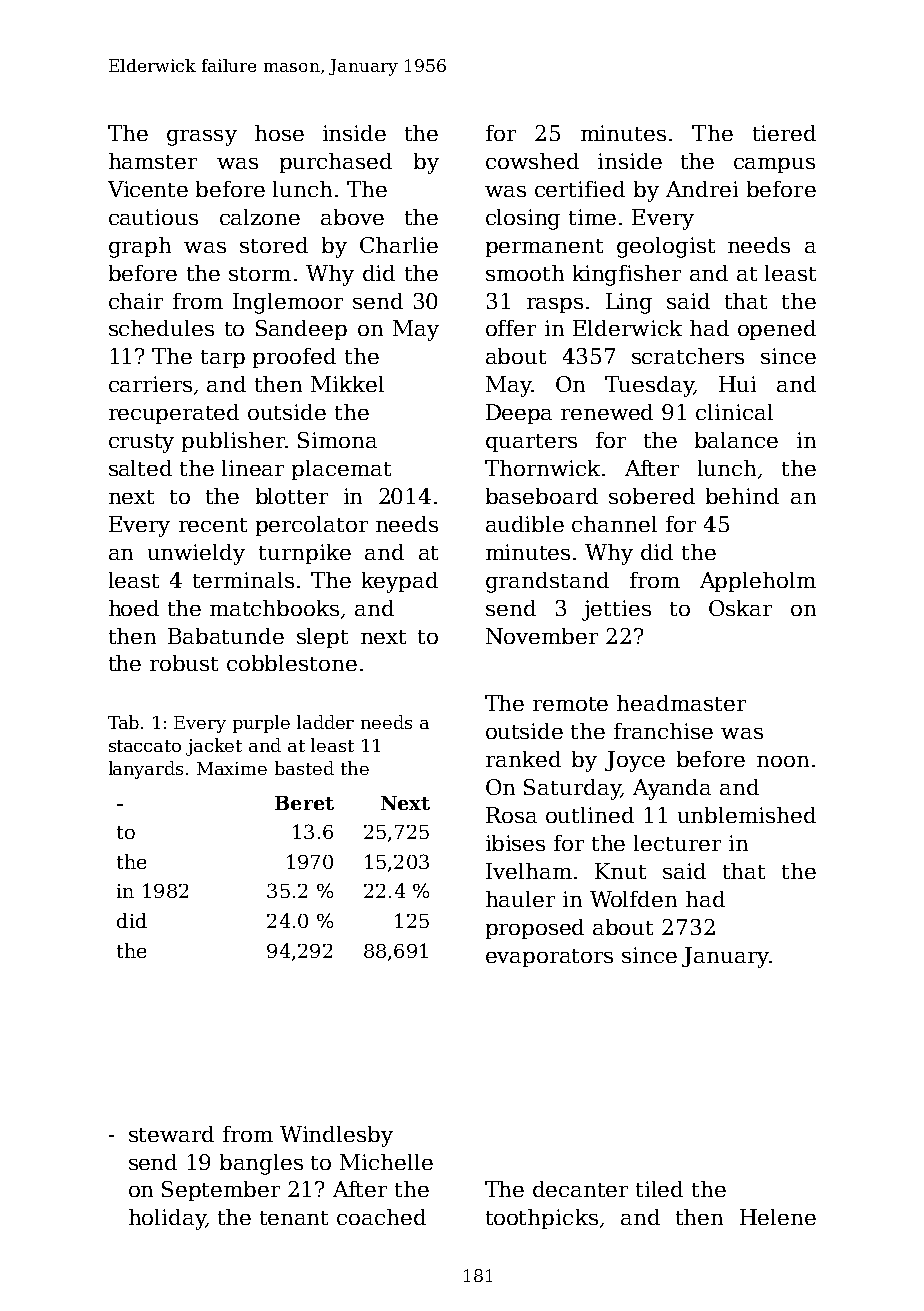 Image resolution: width=924 pixels, height=1311 pixels. I want to click on Andrei, so click(702, 189).
